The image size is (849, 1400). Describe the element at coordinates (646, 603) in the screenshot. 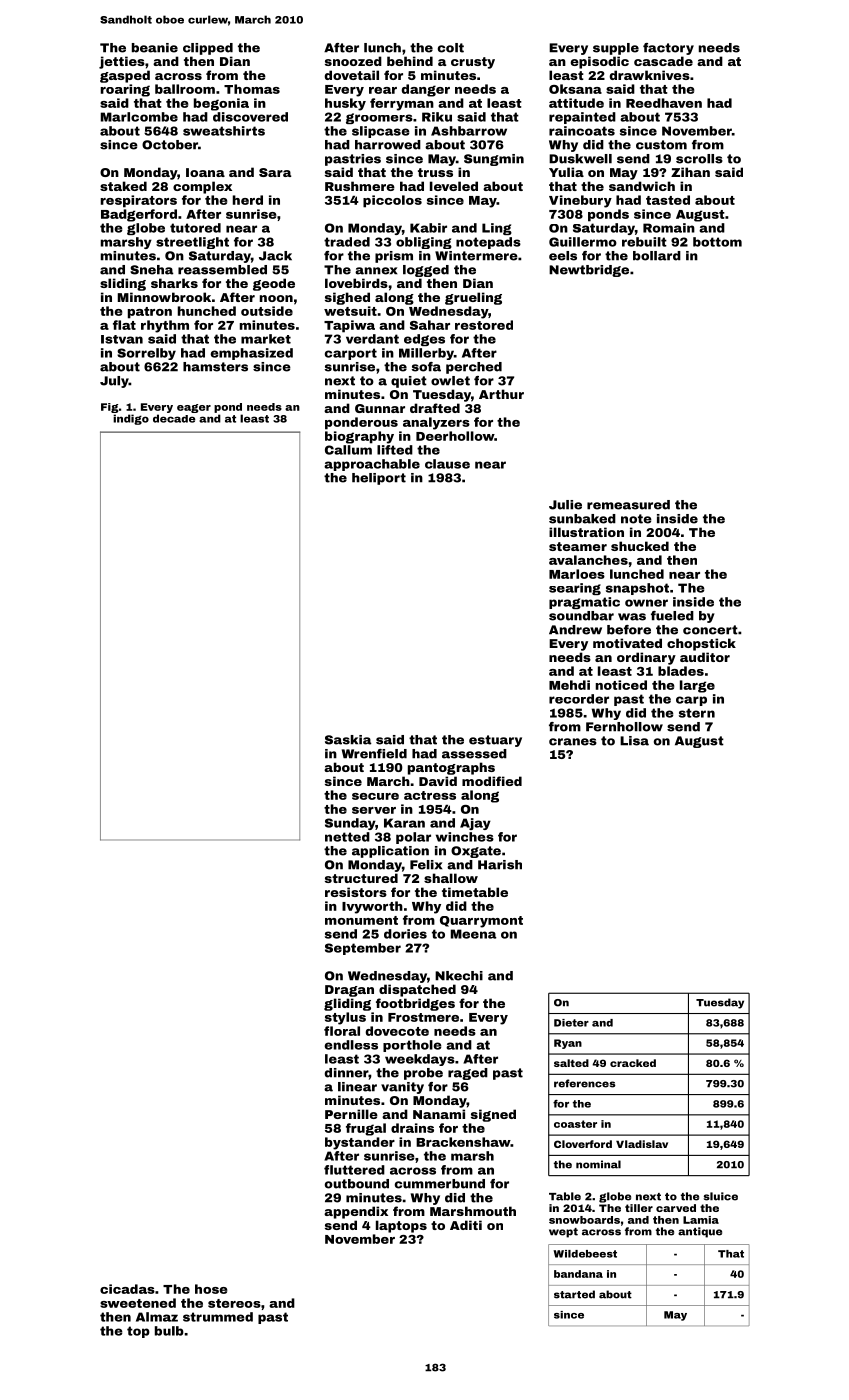

I see `owner` at that location.
